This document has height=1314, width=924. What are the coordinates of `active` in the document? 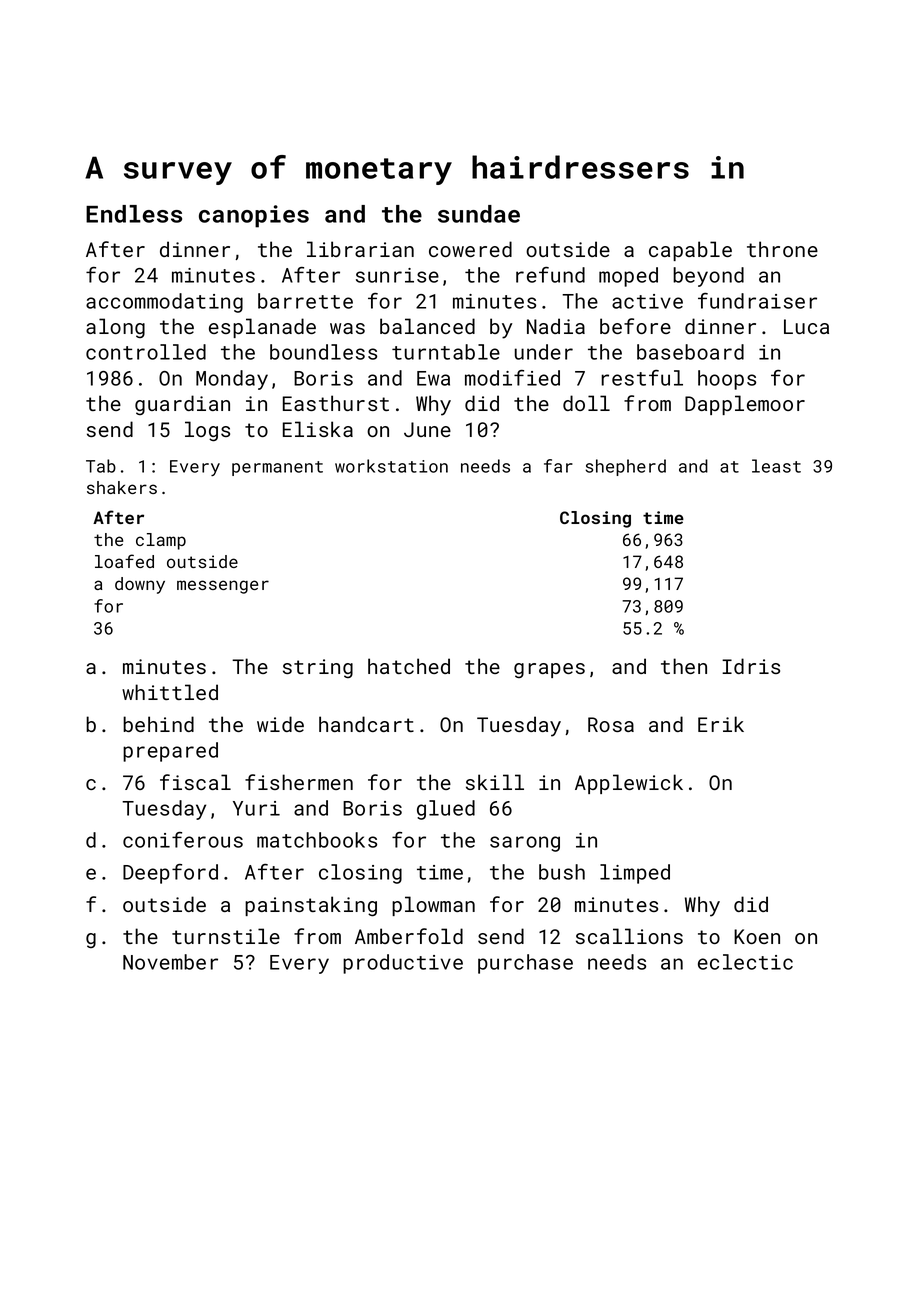 It's located at (647, 301).
